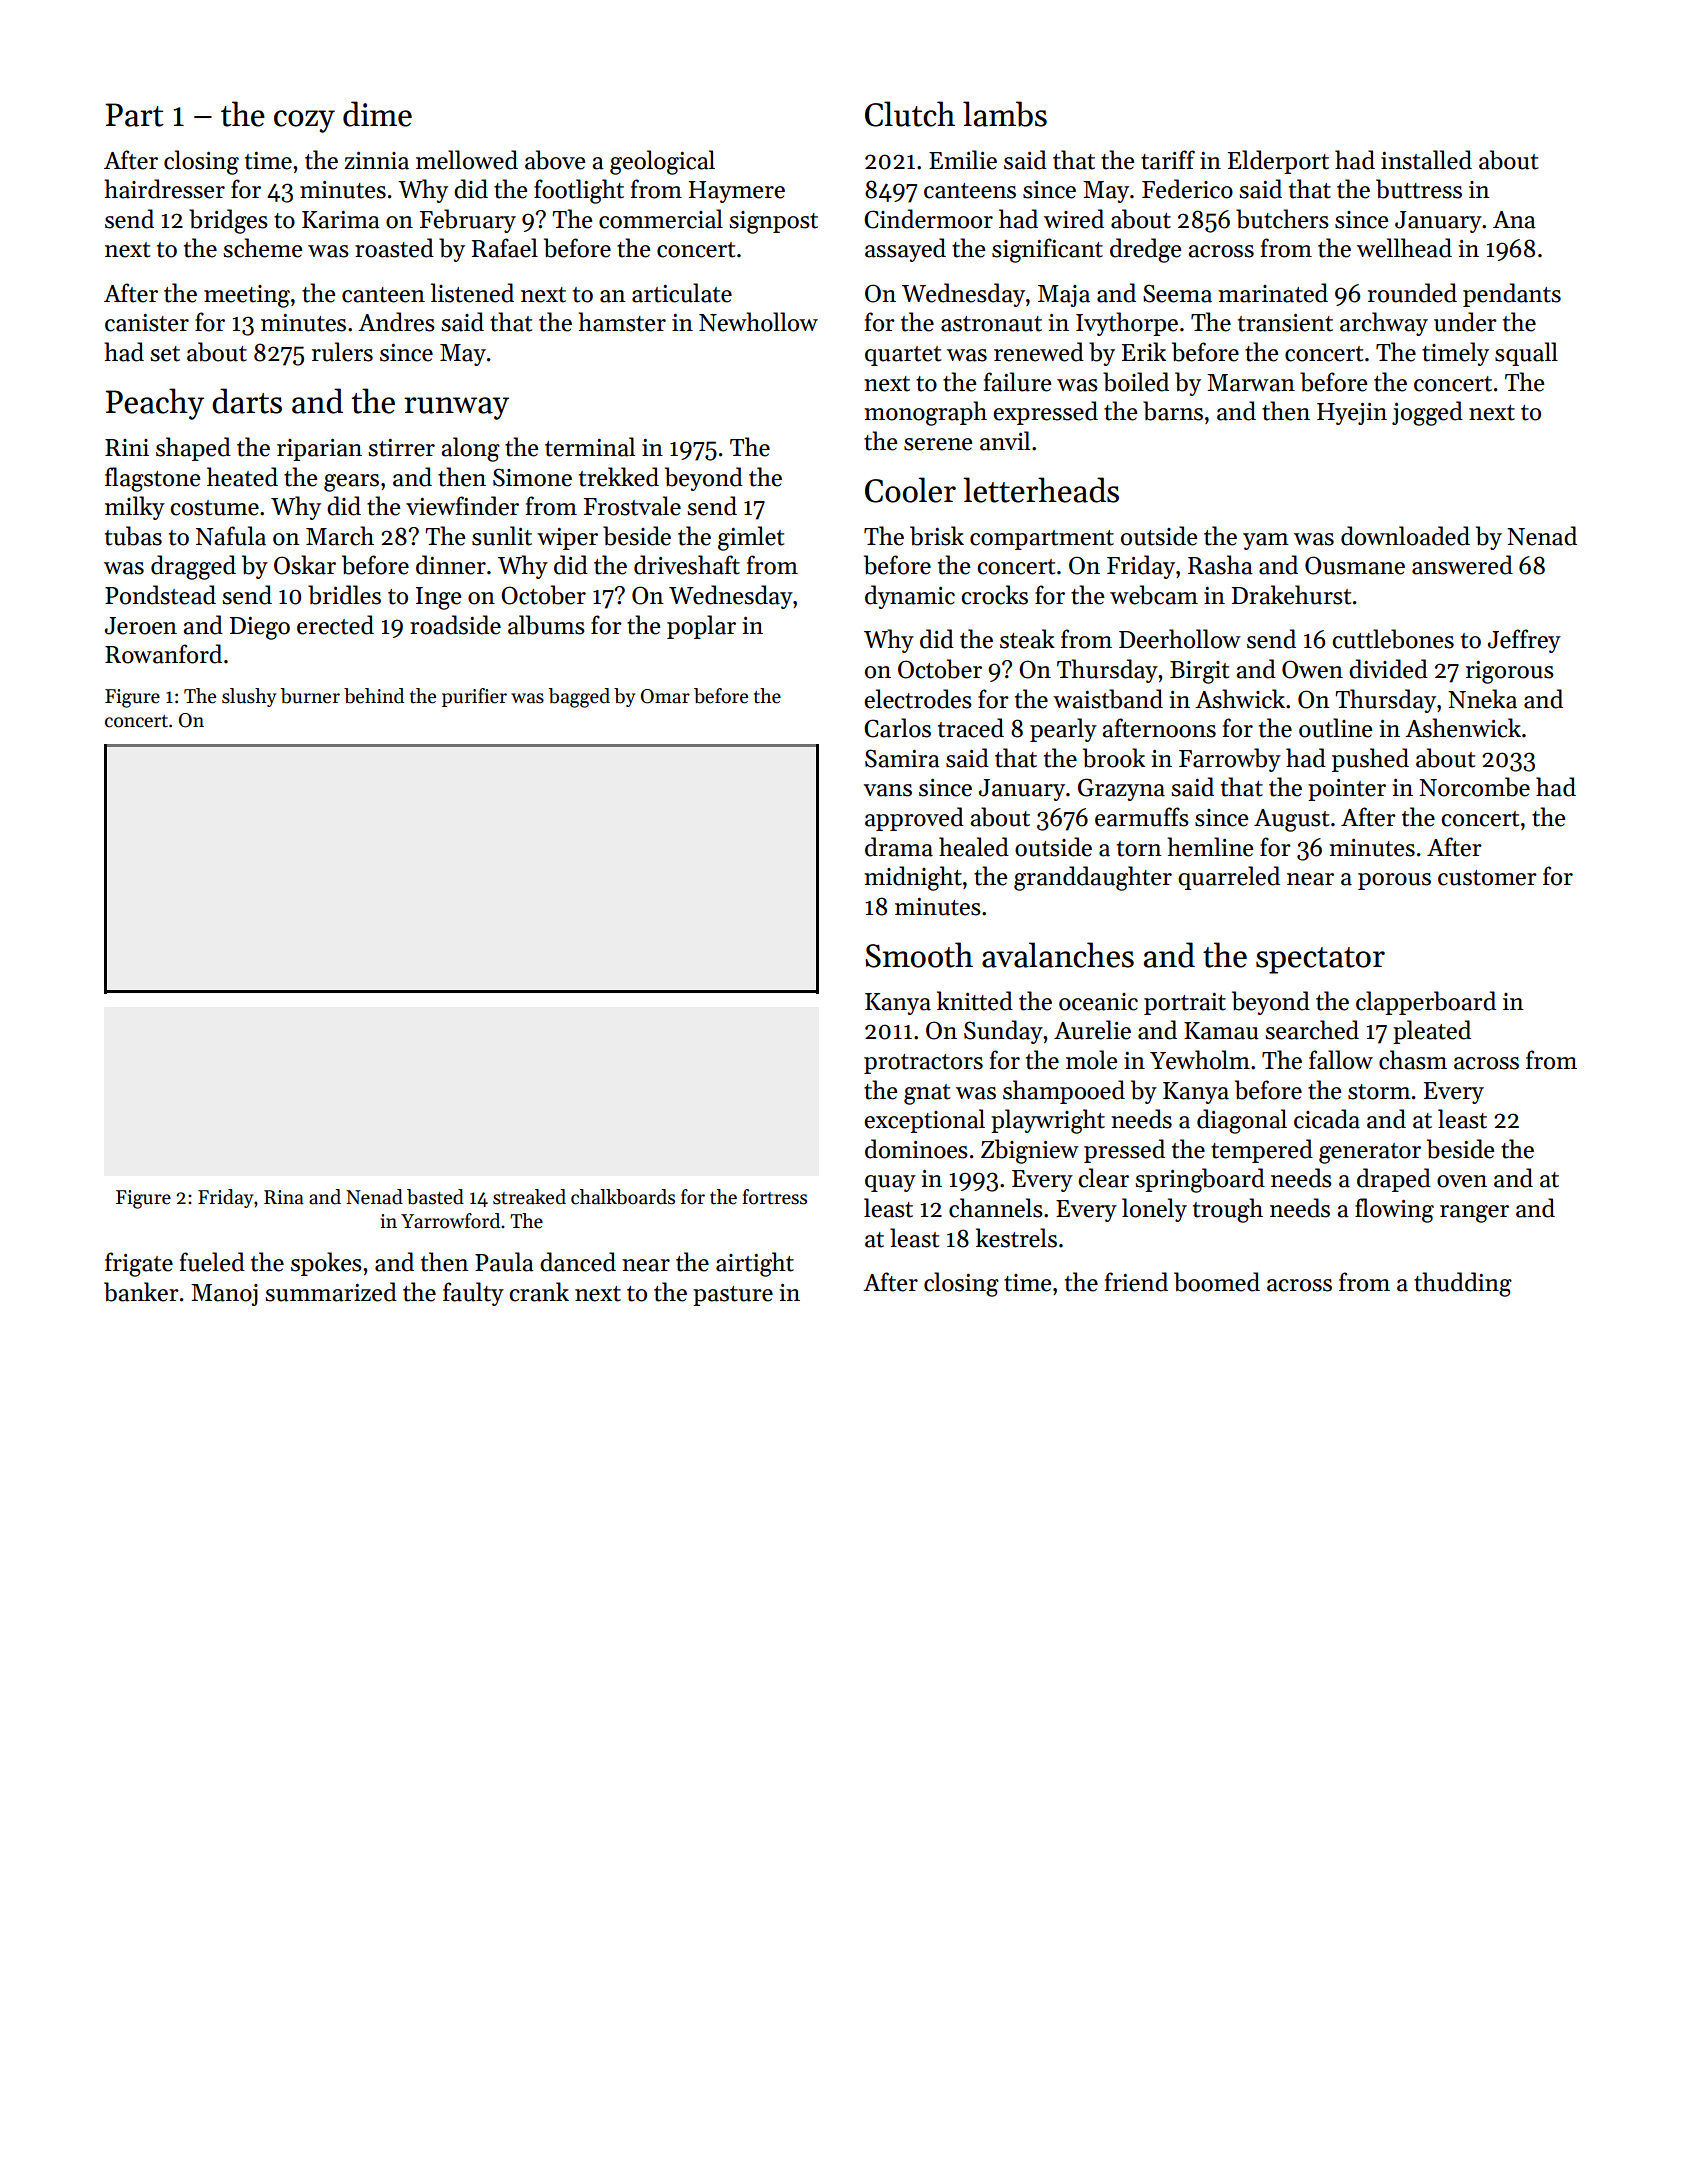 This page has width=1683, height=2178. I want to click on quarreled, so click(1229, 878).
